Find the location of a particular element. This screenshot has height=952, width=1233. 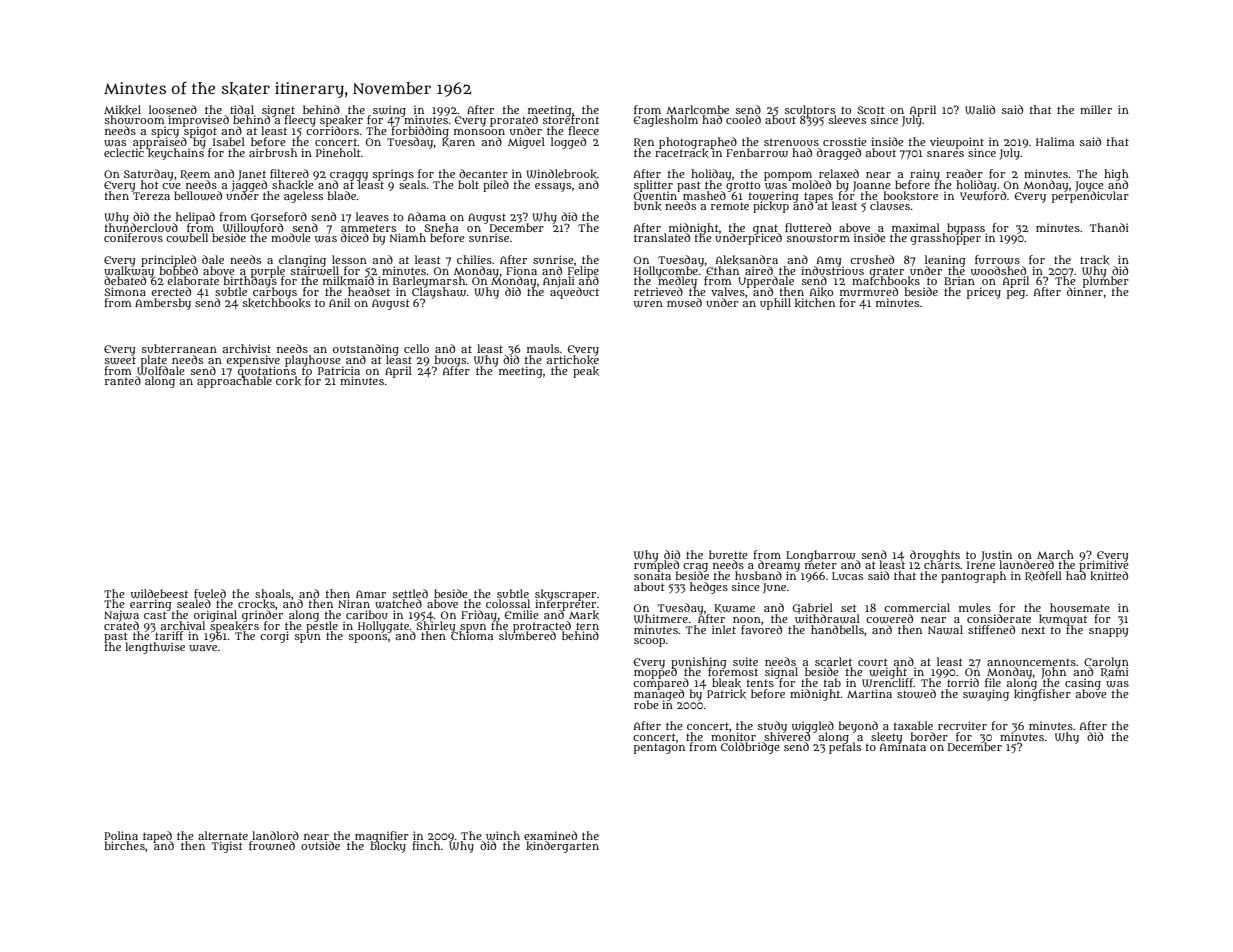

birches is located at coordinates (125, 845).
